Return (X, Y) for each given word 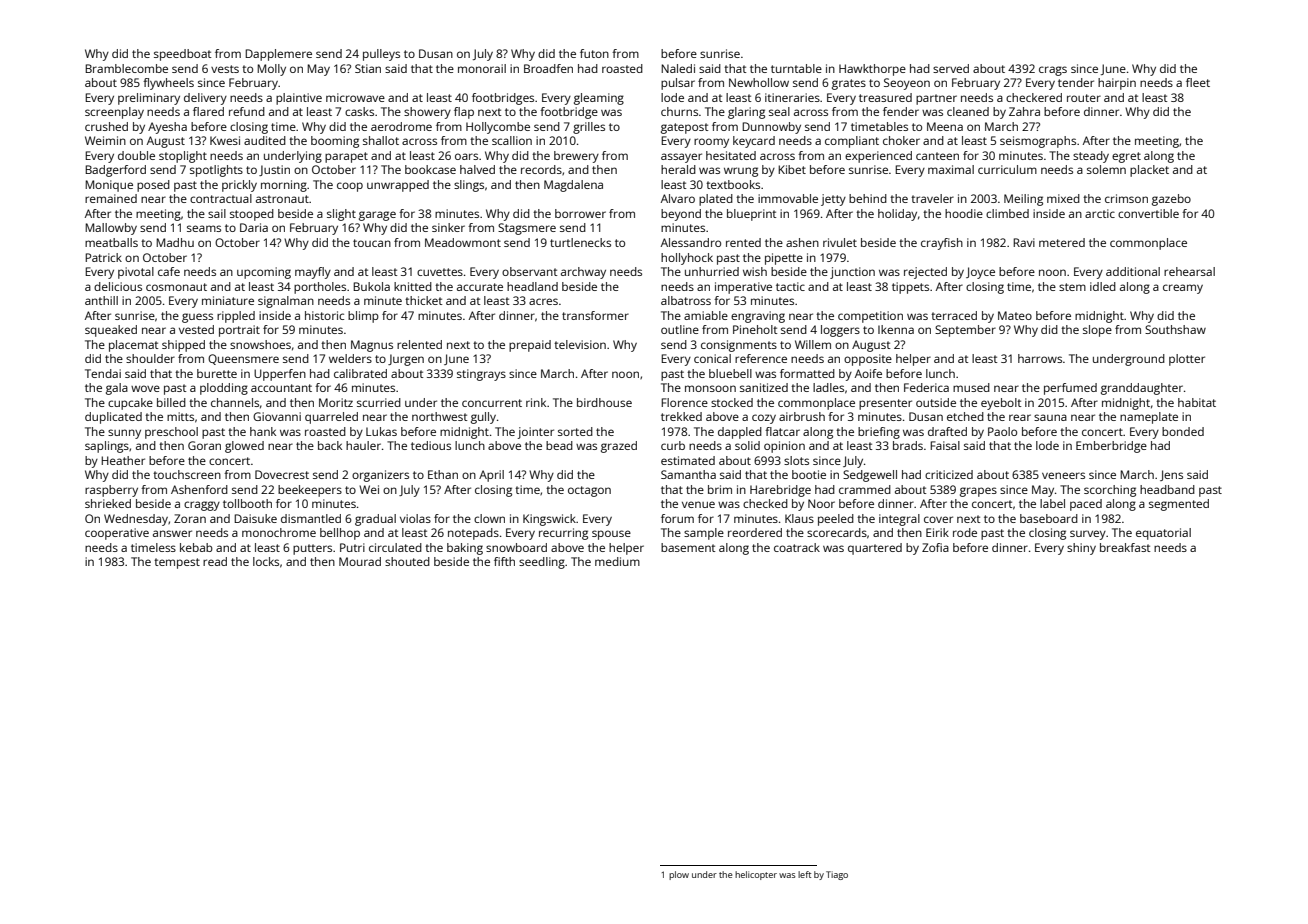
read (215, 561)
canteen (937, 156)
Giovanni (277, 416)
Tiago (837, 875)
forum (677, 518)
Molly (271, 70)
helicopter (756, 875)
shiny (1081, 549)
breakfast (1125, 547)
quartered (875, 549)
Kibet (792, 169)
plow (679, 875)
